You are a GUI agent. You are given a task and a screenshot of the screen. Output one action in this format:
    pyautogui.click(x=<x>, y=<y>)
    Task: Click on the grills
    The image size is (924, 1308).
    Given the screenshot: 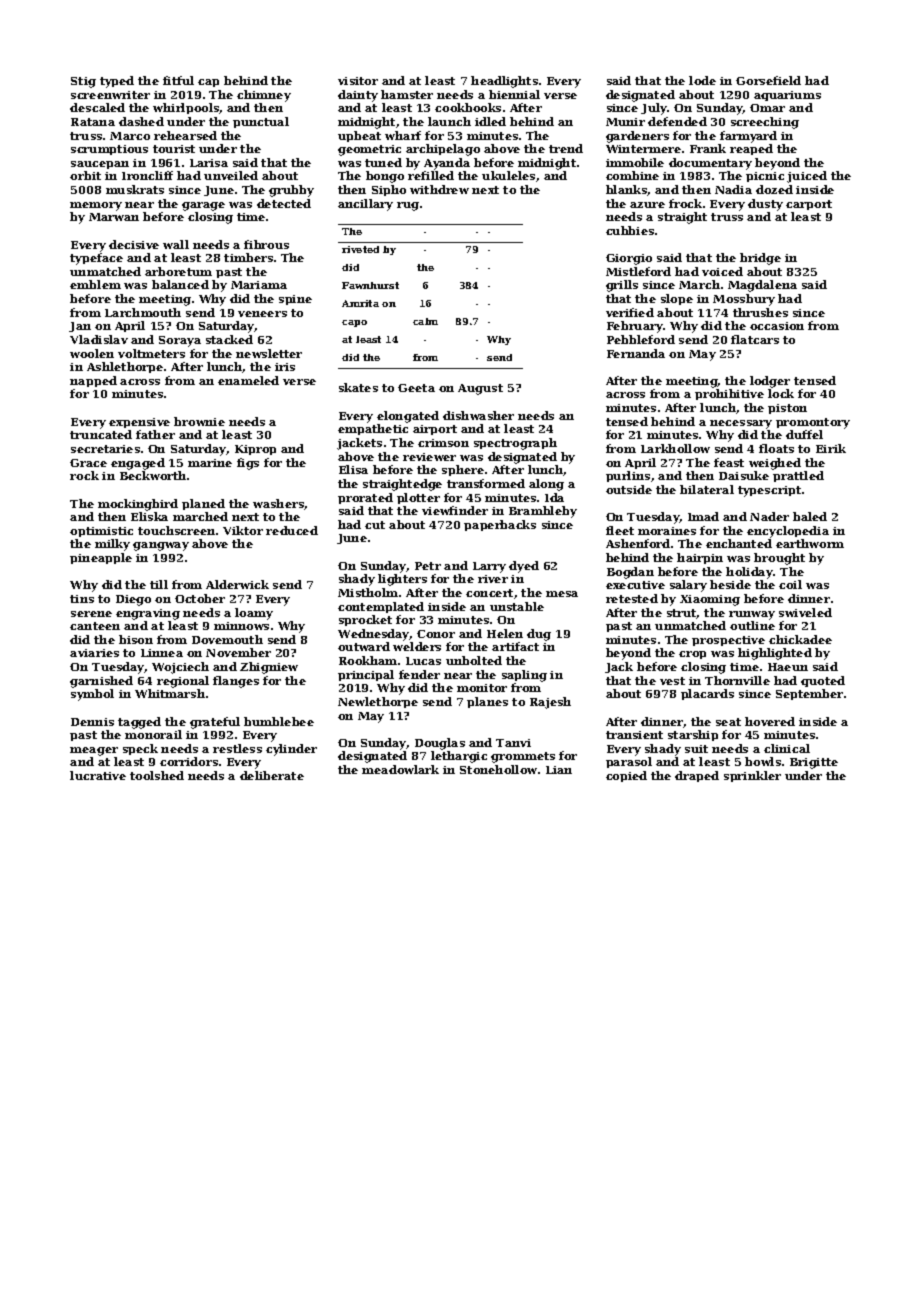 What is the action you would take?
    pyautogui.click(x=622, y=286)
